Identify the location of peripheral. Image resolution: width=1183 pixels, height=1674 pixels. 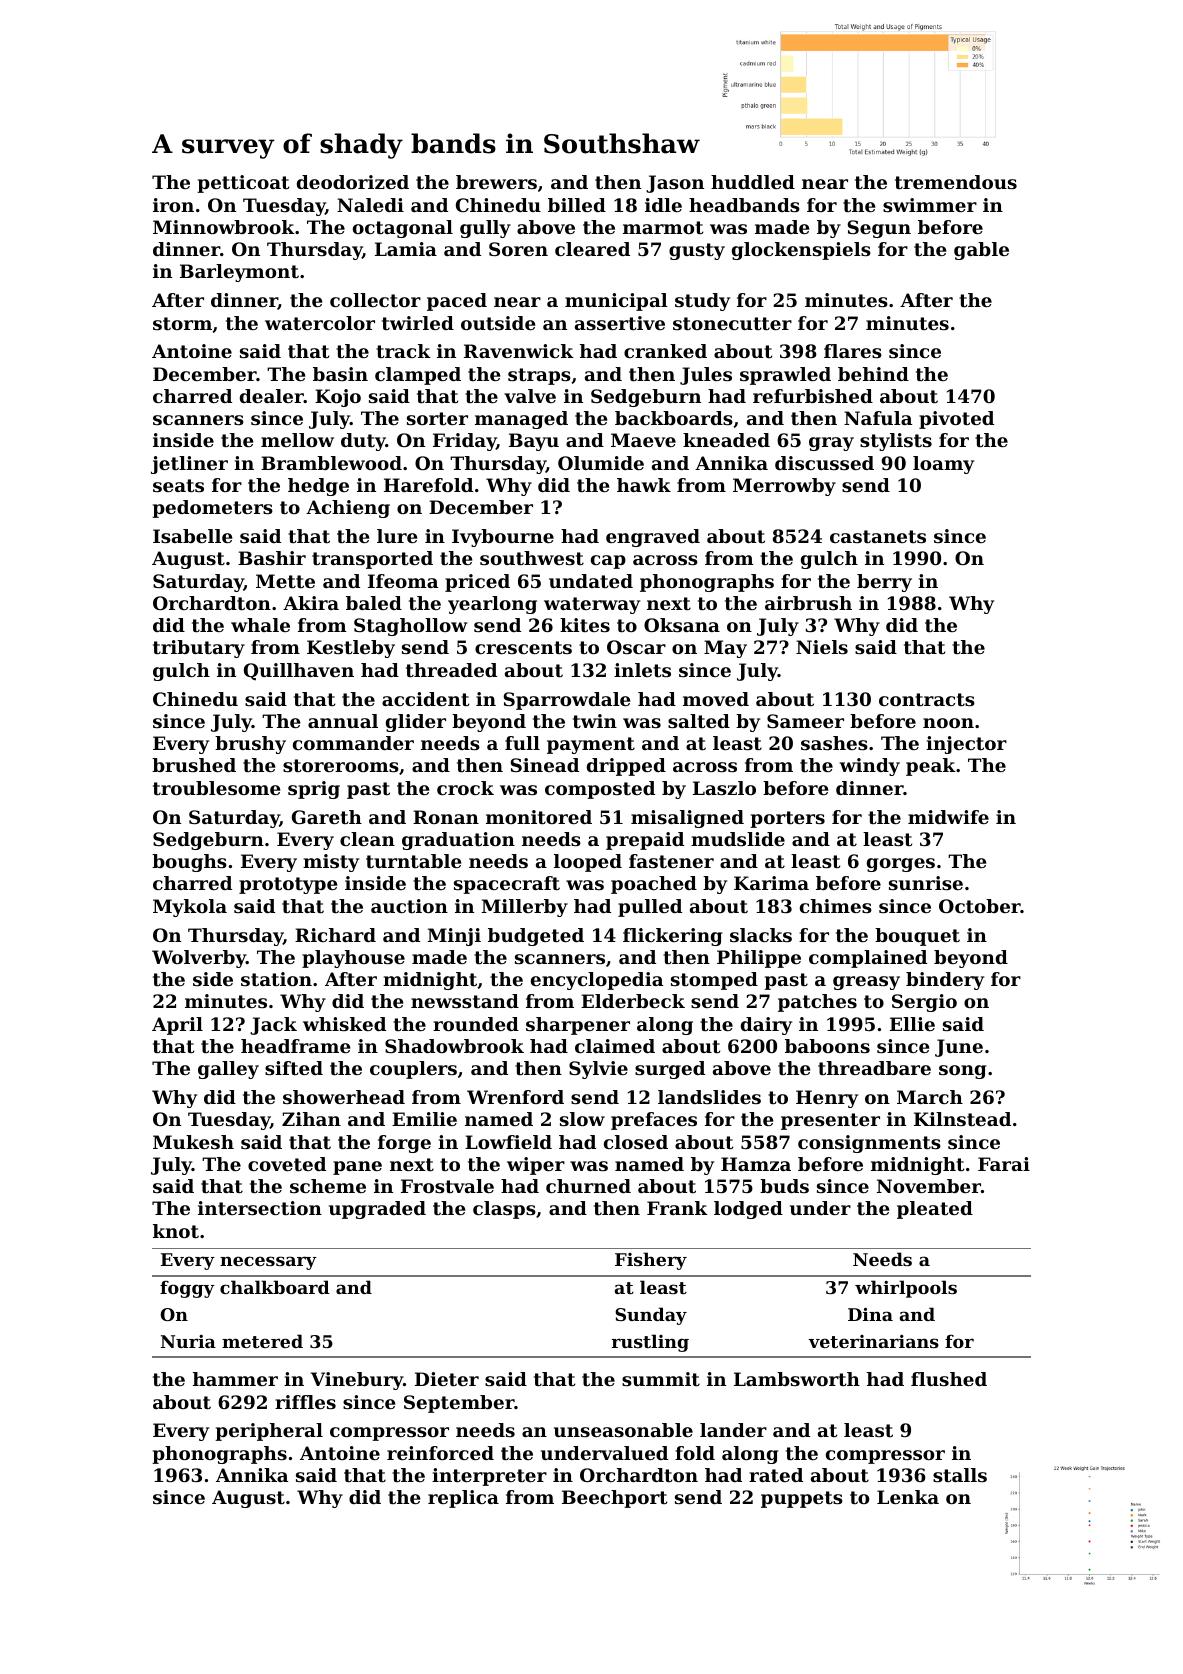
(269, 1432).
